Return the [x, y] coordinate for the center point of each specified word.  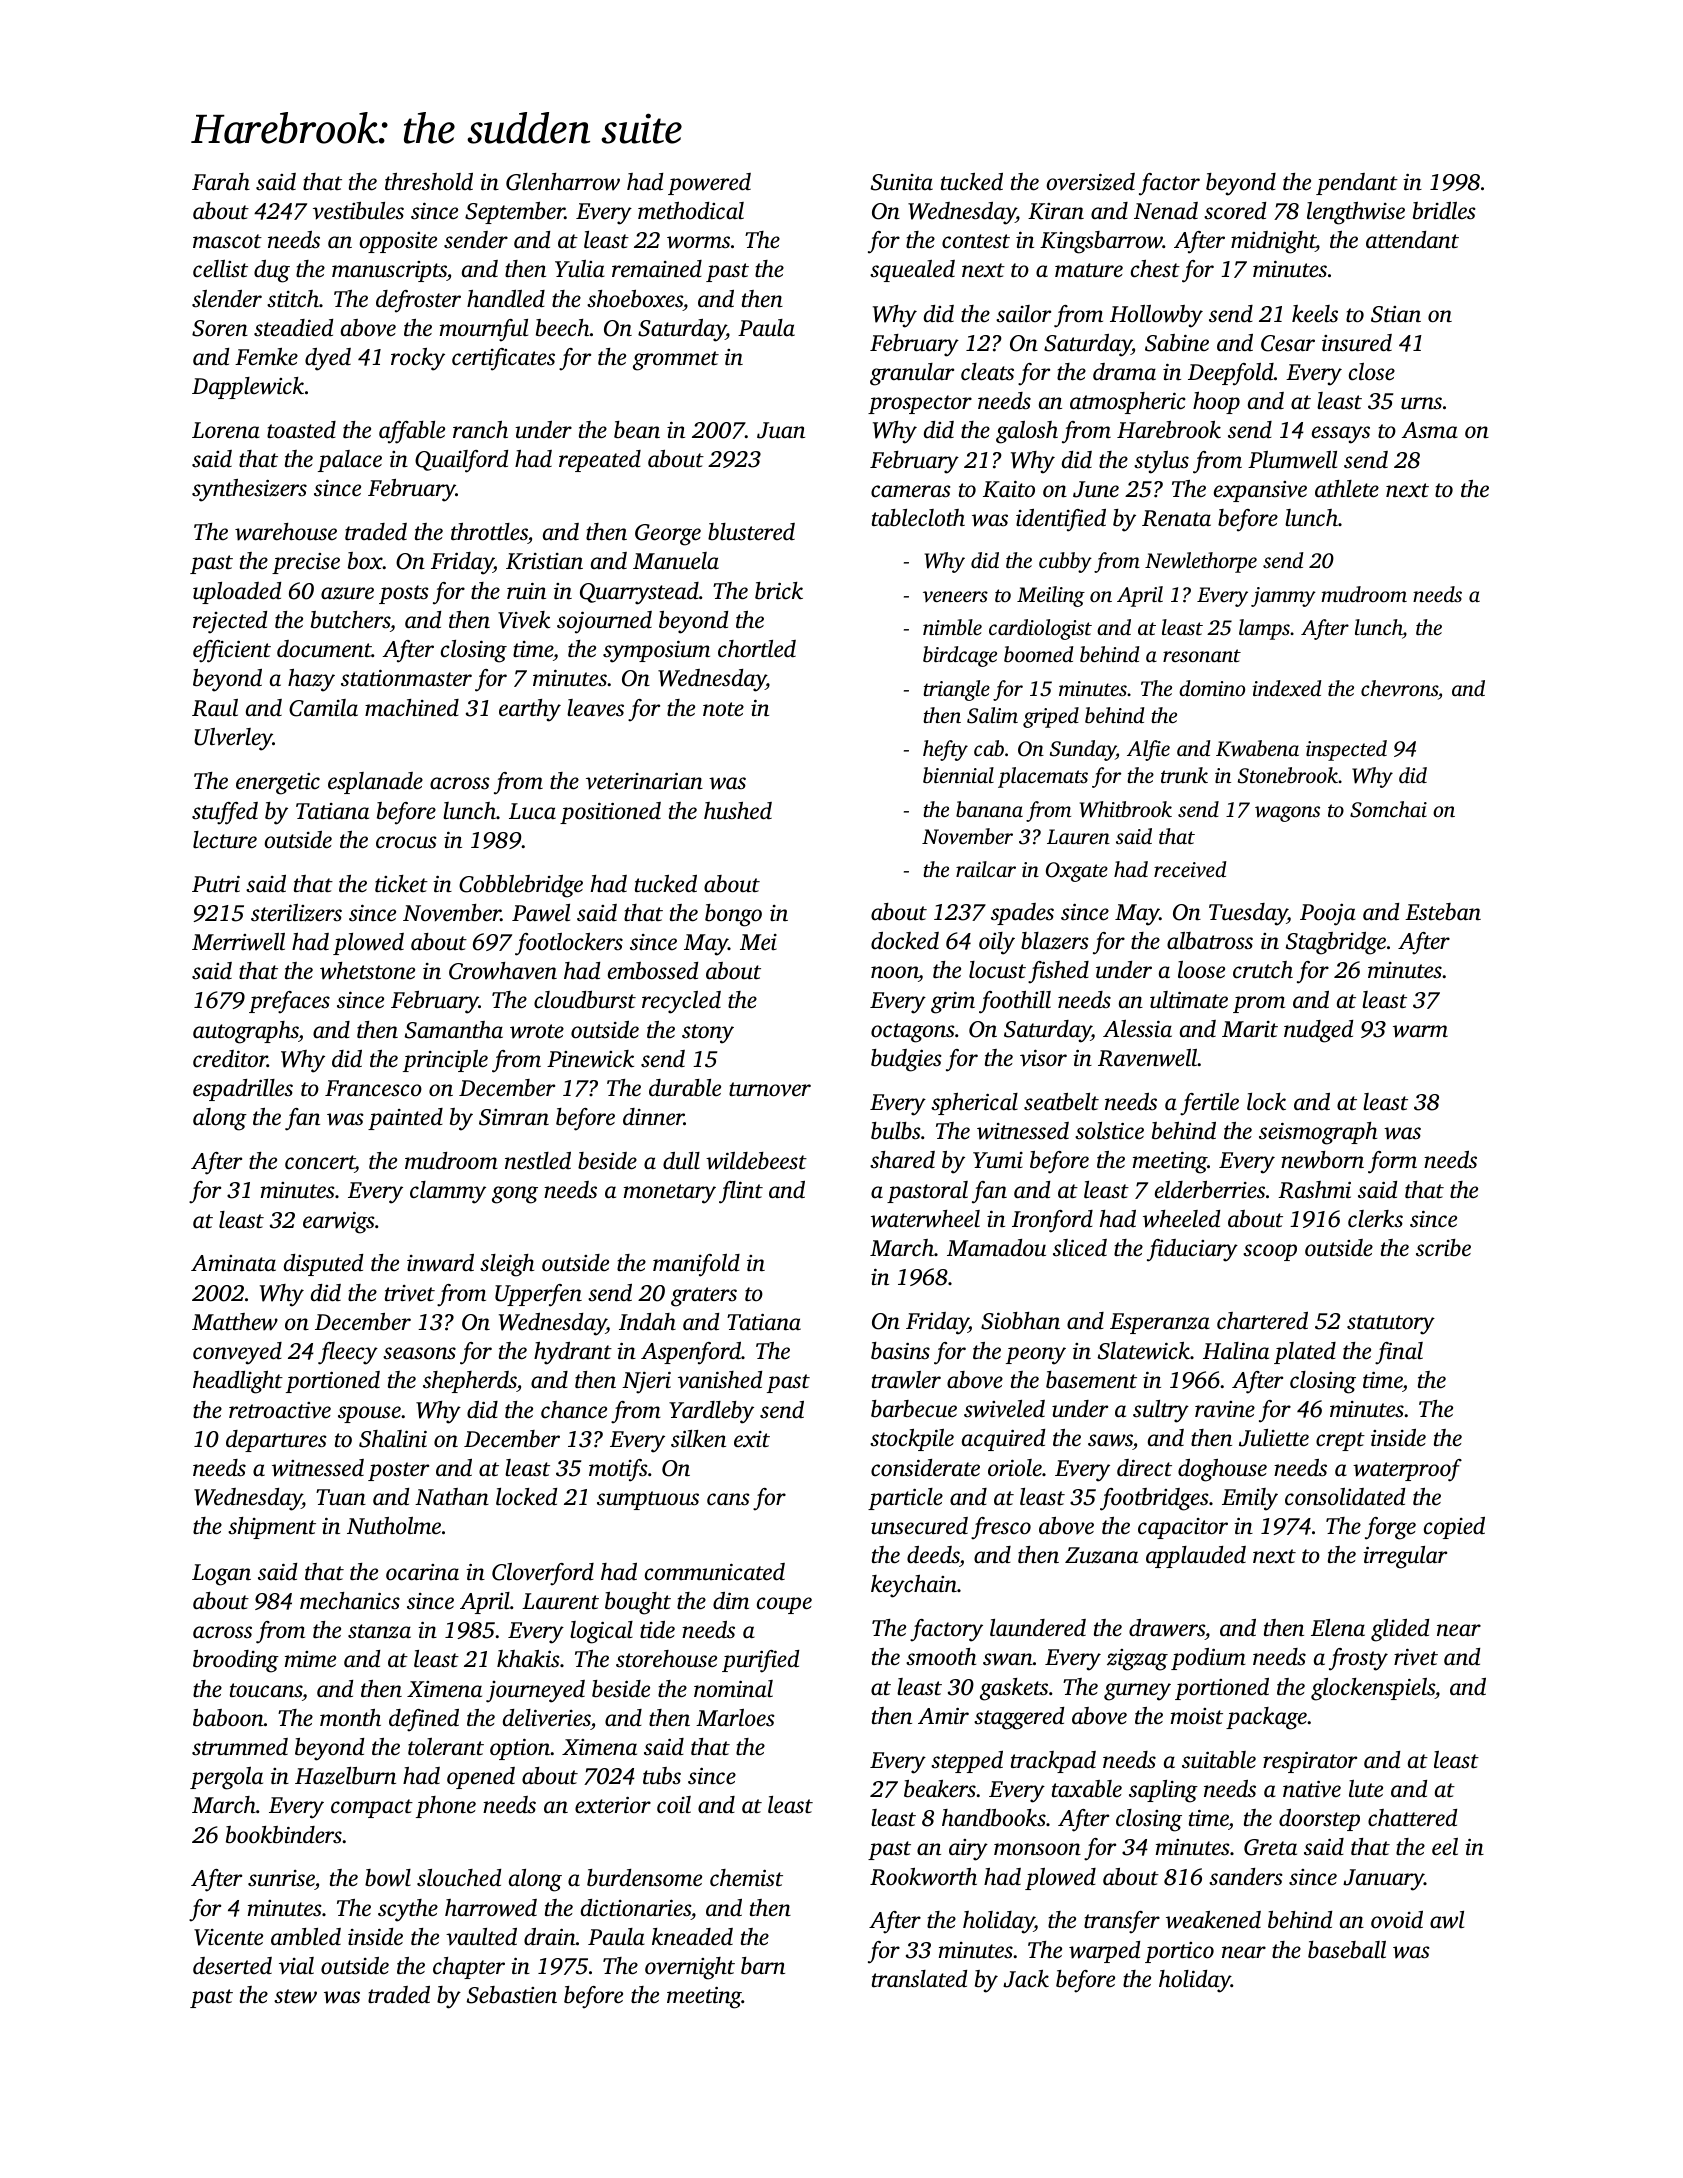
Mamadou [996, 1248]
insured [1357, 343]
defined [424, 1720]
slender [227, 299]
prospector [920, 404]
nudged [1318, 1031]
